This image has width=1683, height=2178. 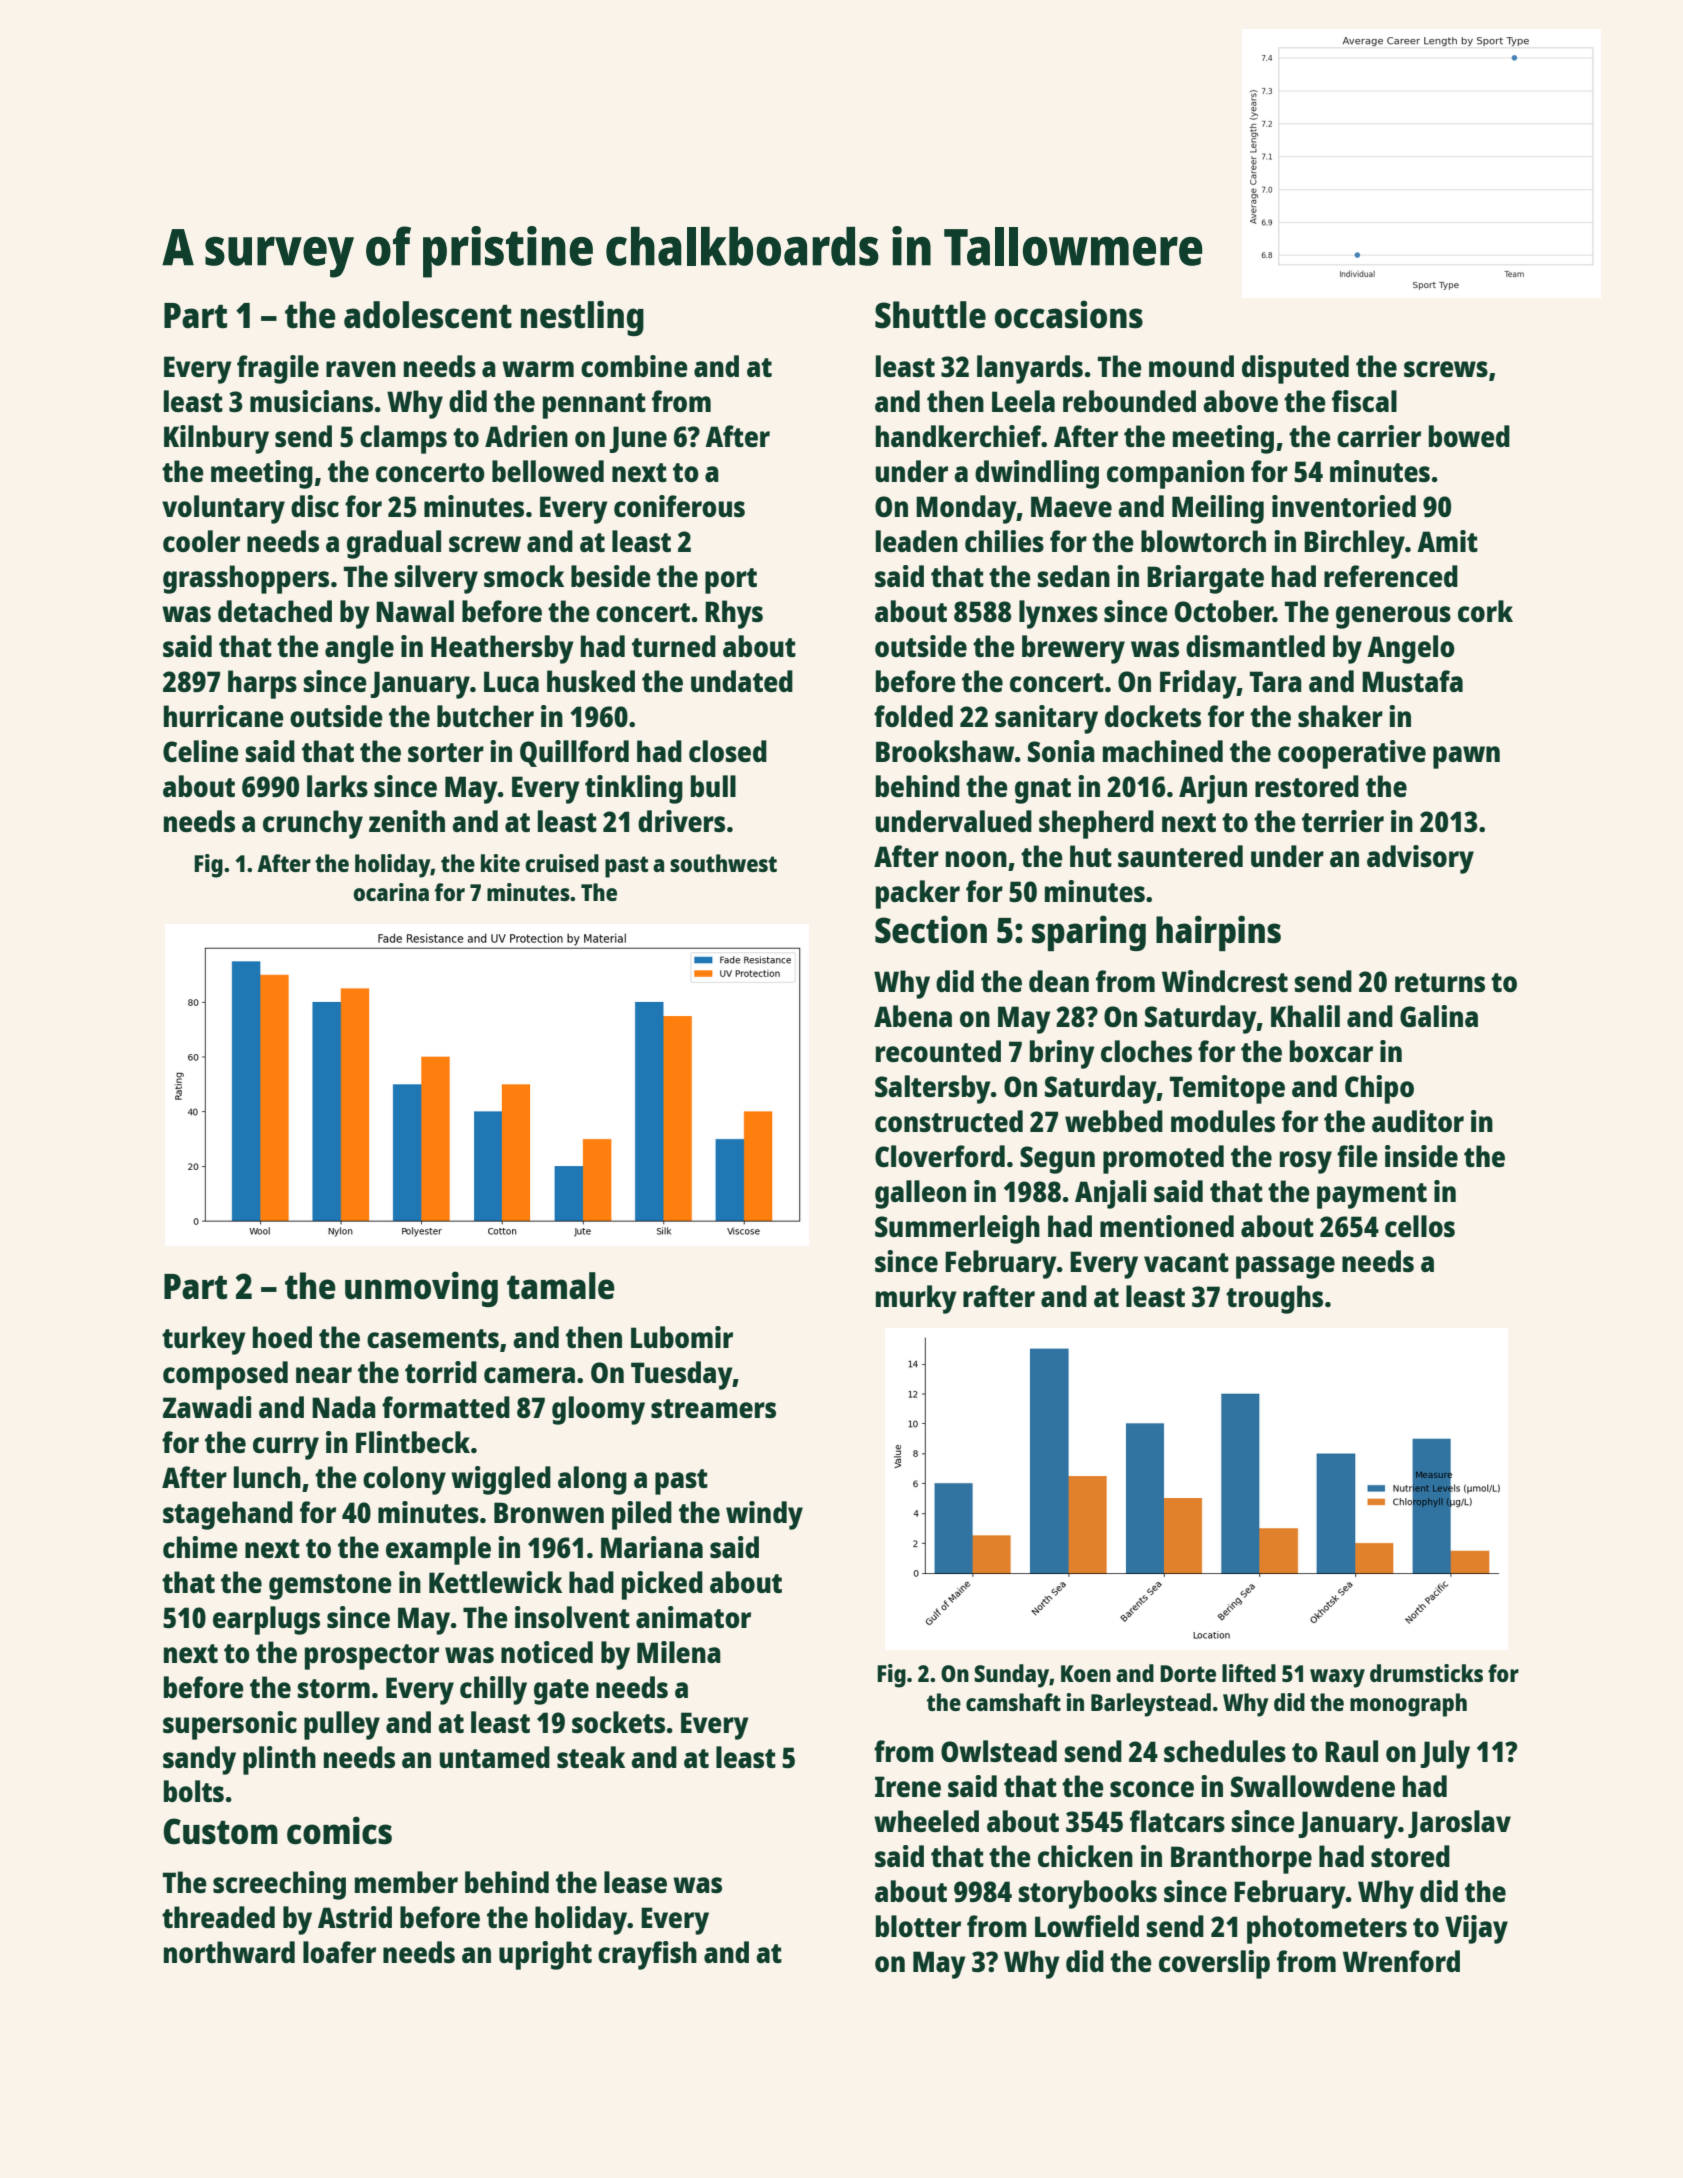 What do you see at coordinates (913, 1016) in the image?
I see `Abena` at bounding box center [913, 1016].
